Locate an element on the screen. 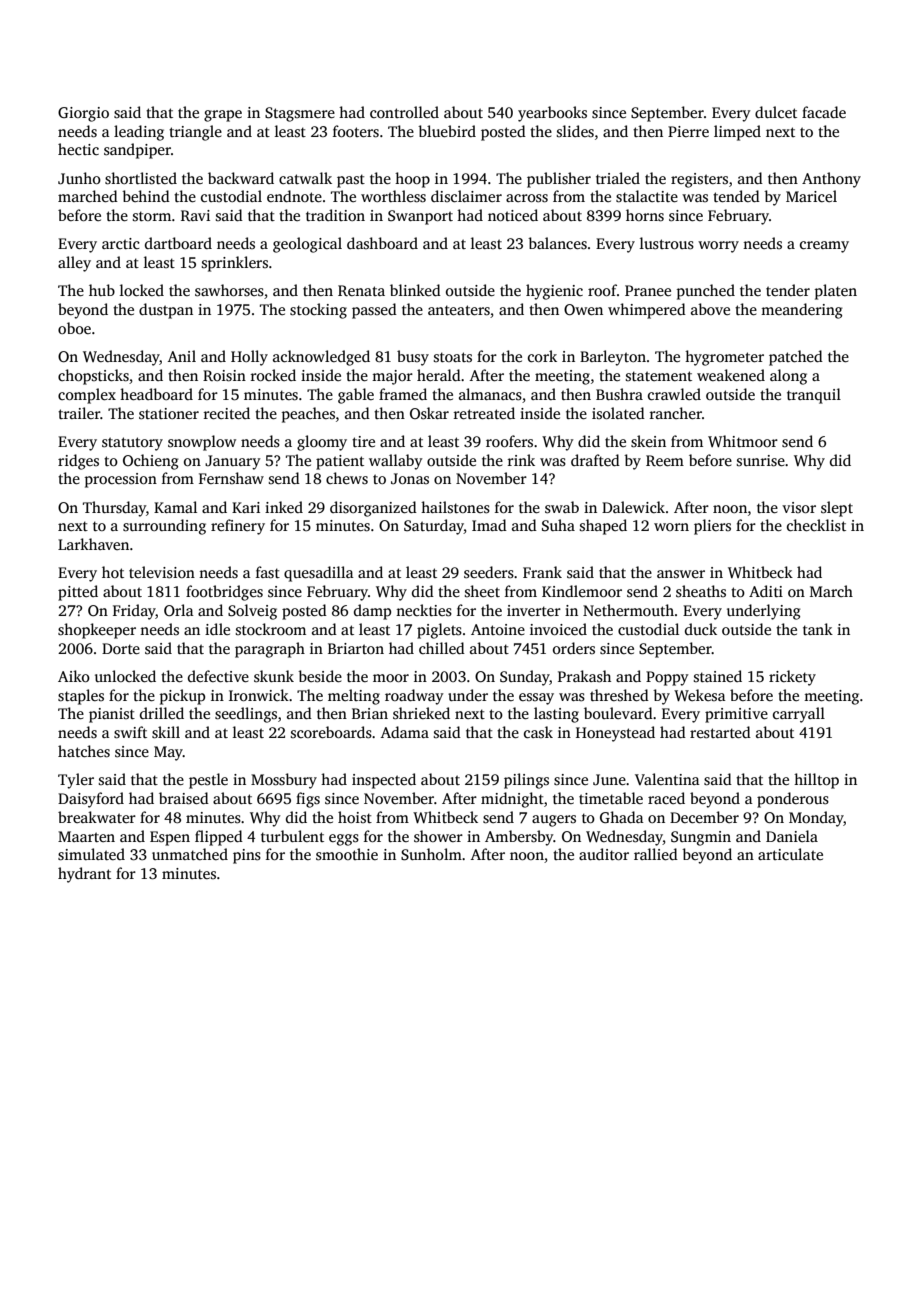 Image resolution: width=924 pixels, height=1308 pixels. gable is located at coordinates (356, 396).
